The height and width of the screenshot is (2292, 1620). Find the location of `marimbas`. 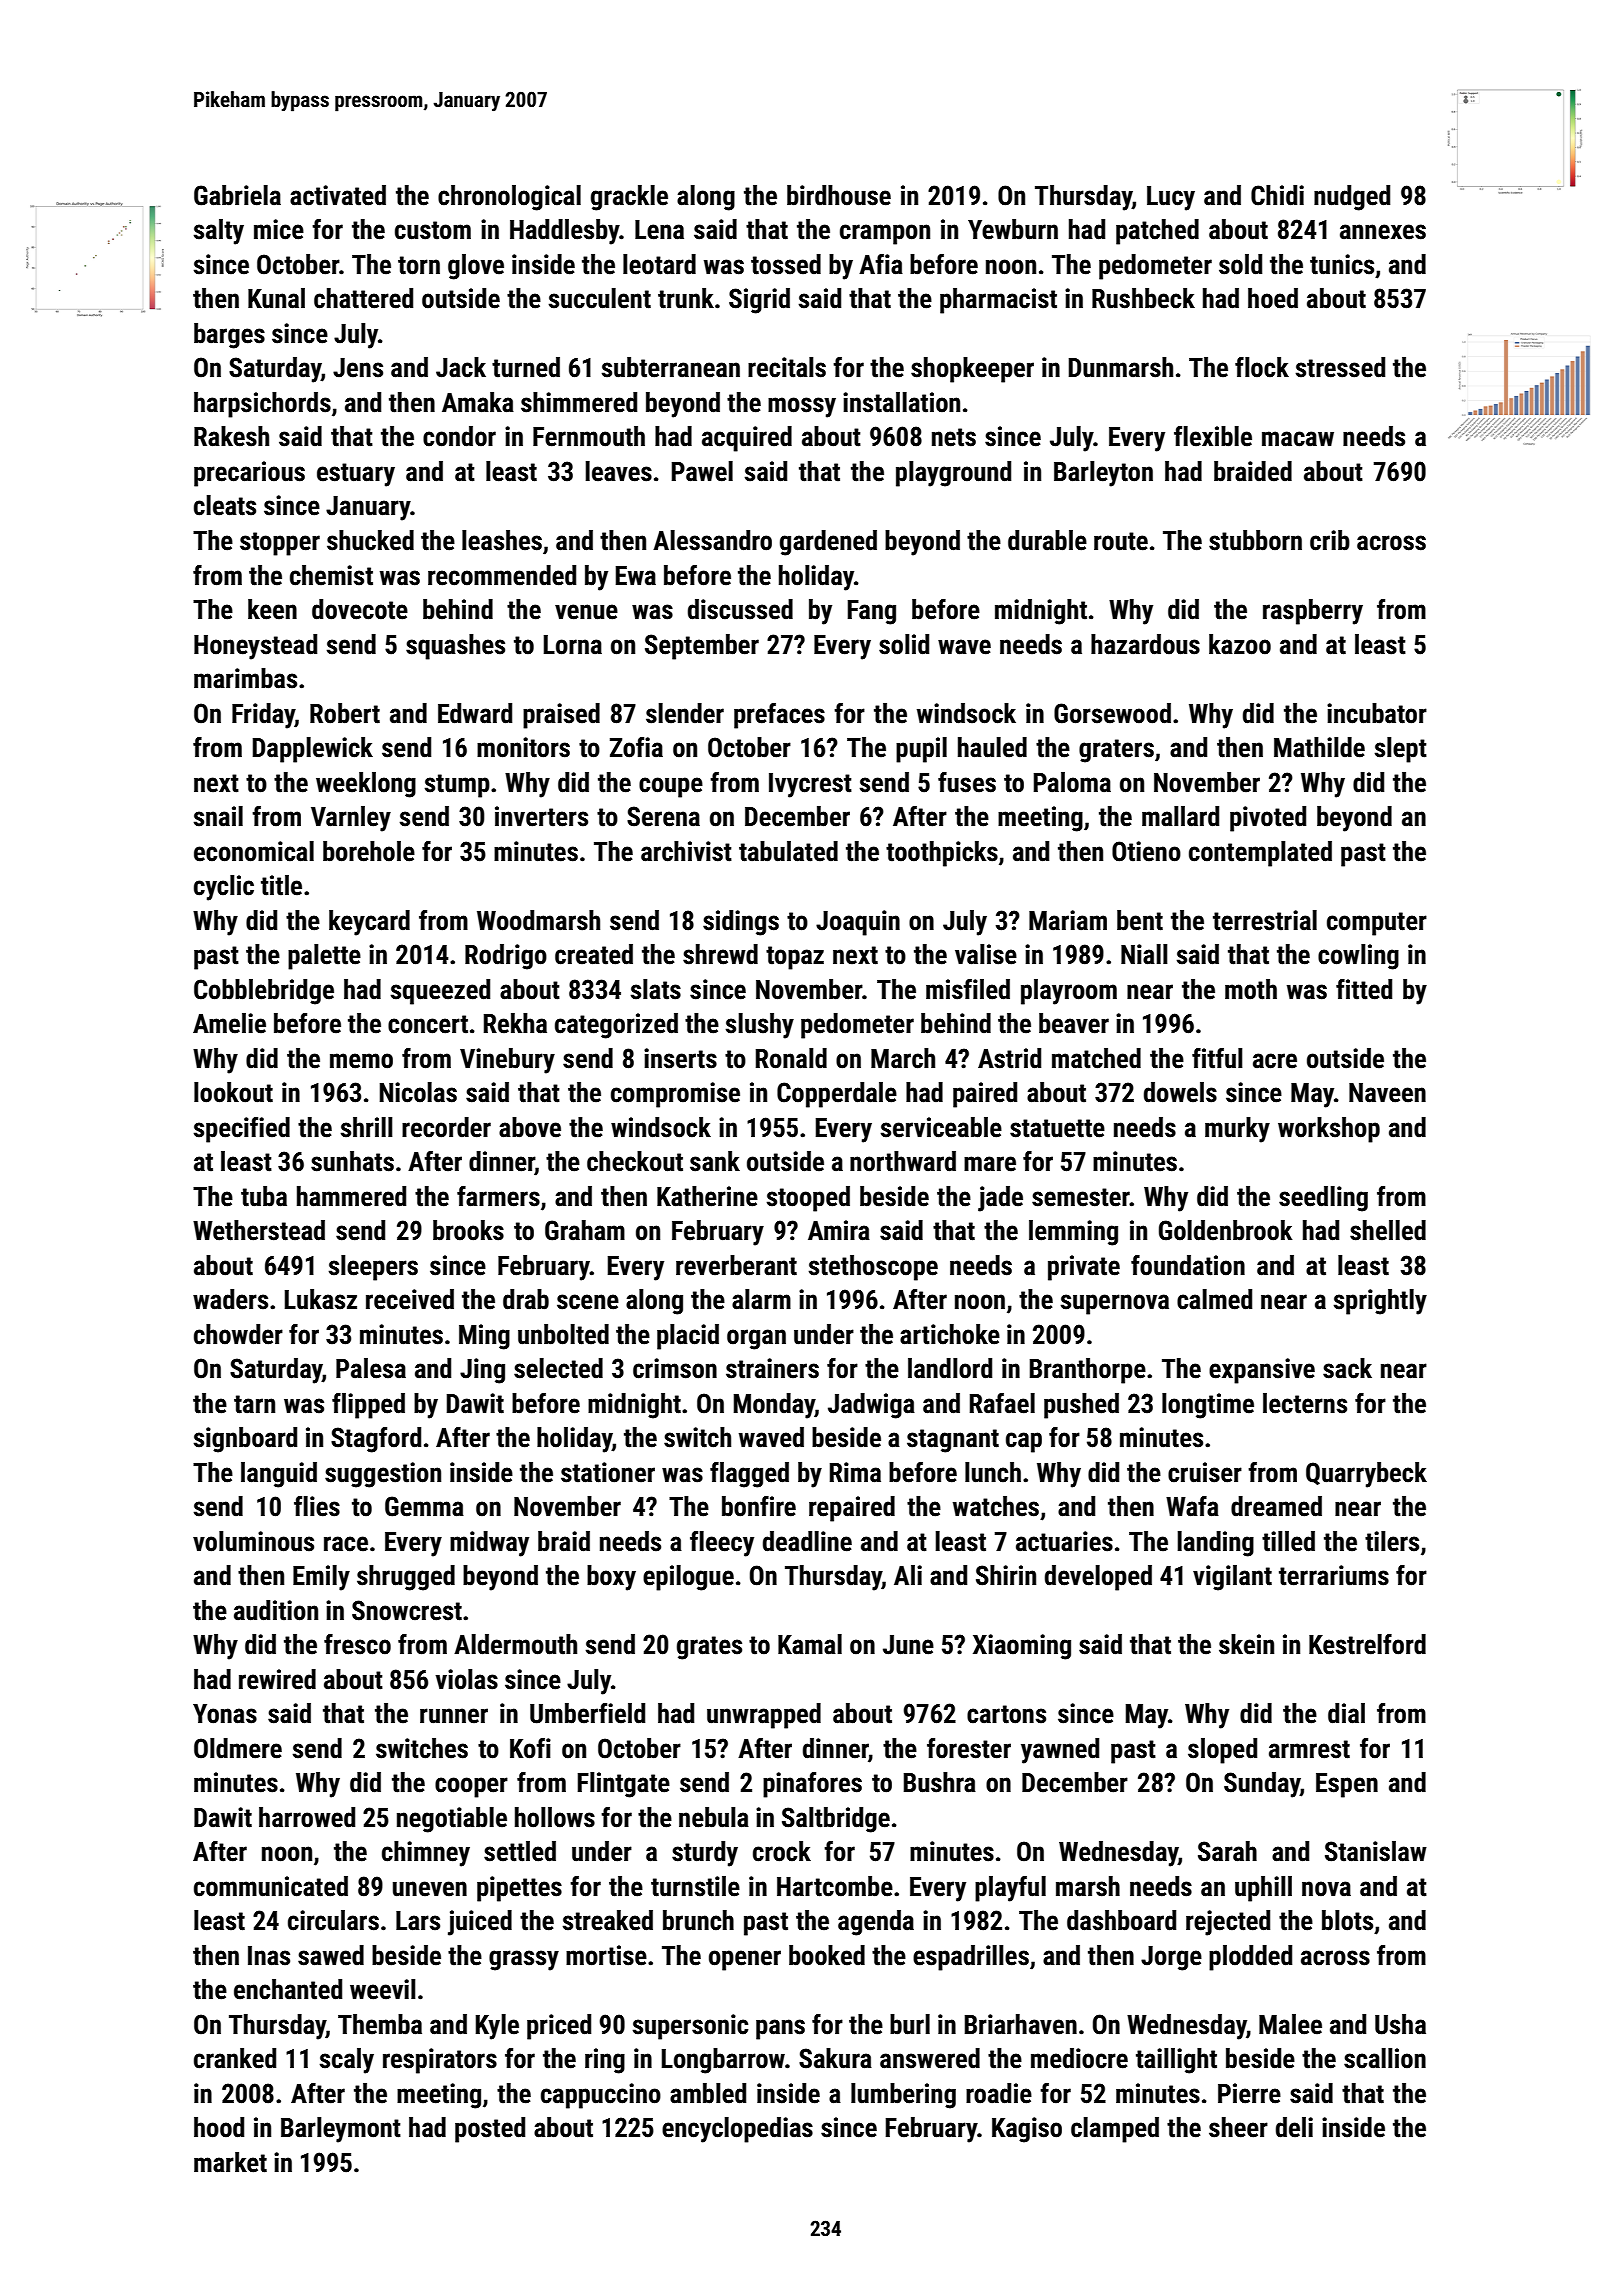

marimbas is located at coordinates (245, 678).
